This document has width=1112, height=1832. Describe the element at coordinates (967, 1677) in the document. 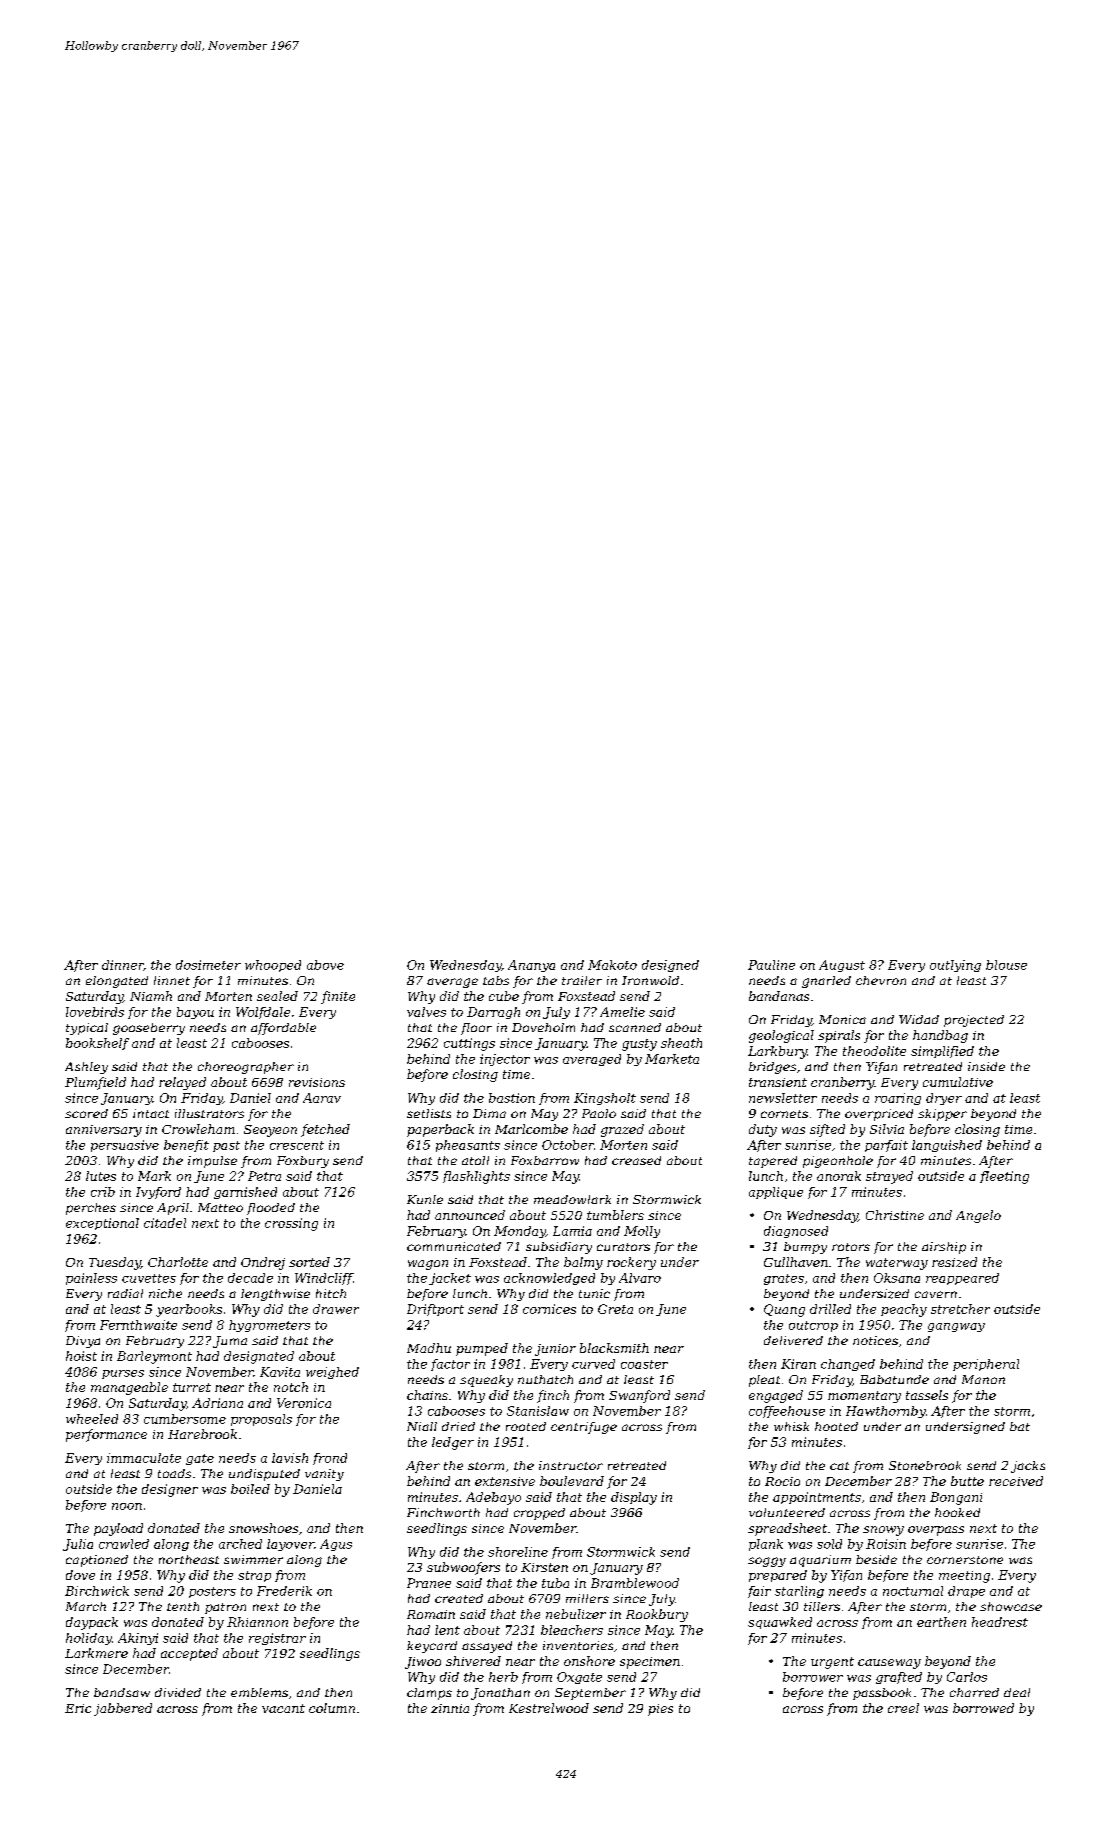

I see `Carlos` at that location.
